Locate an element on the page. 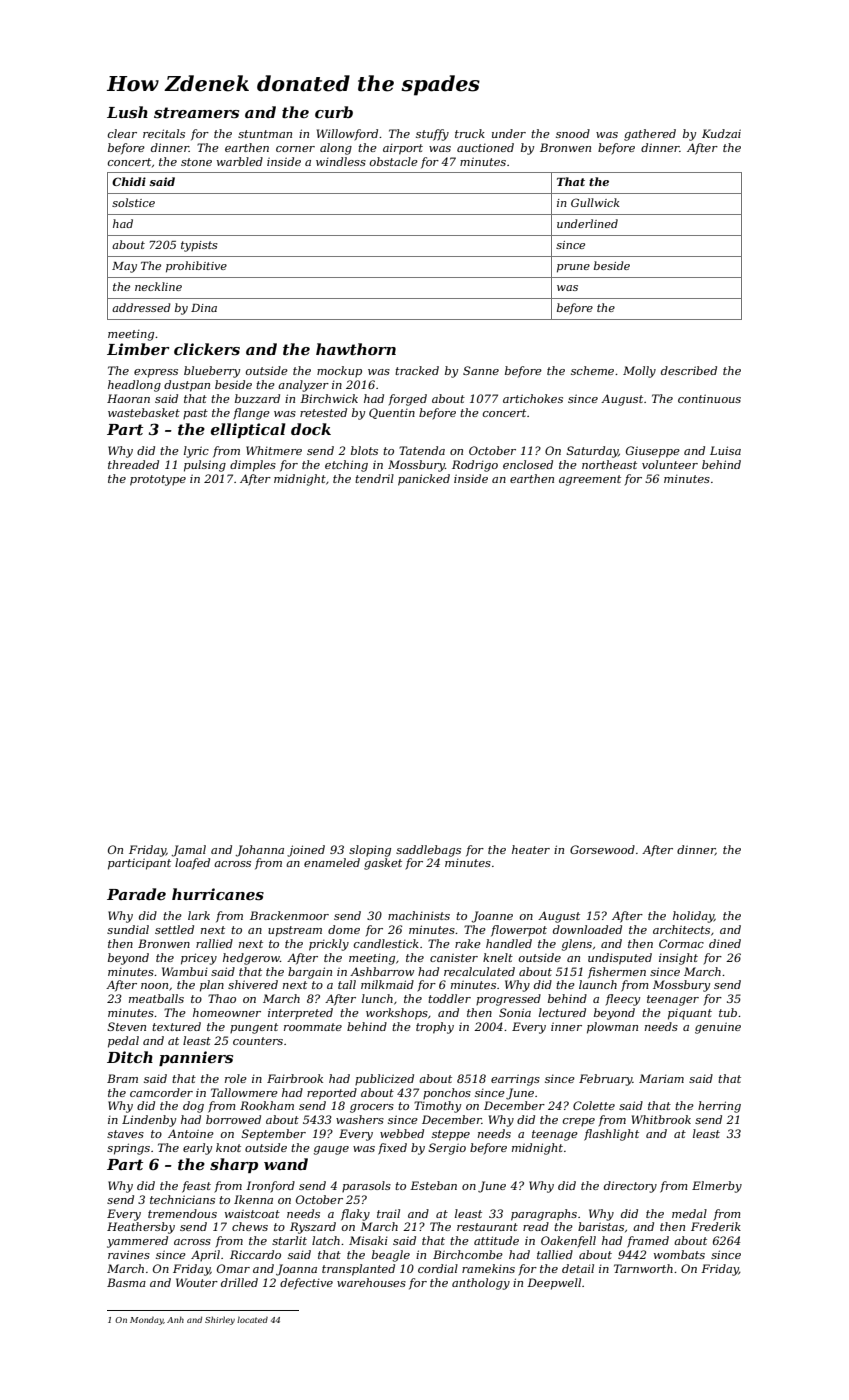  snood is located at coordinates (573, 133).
